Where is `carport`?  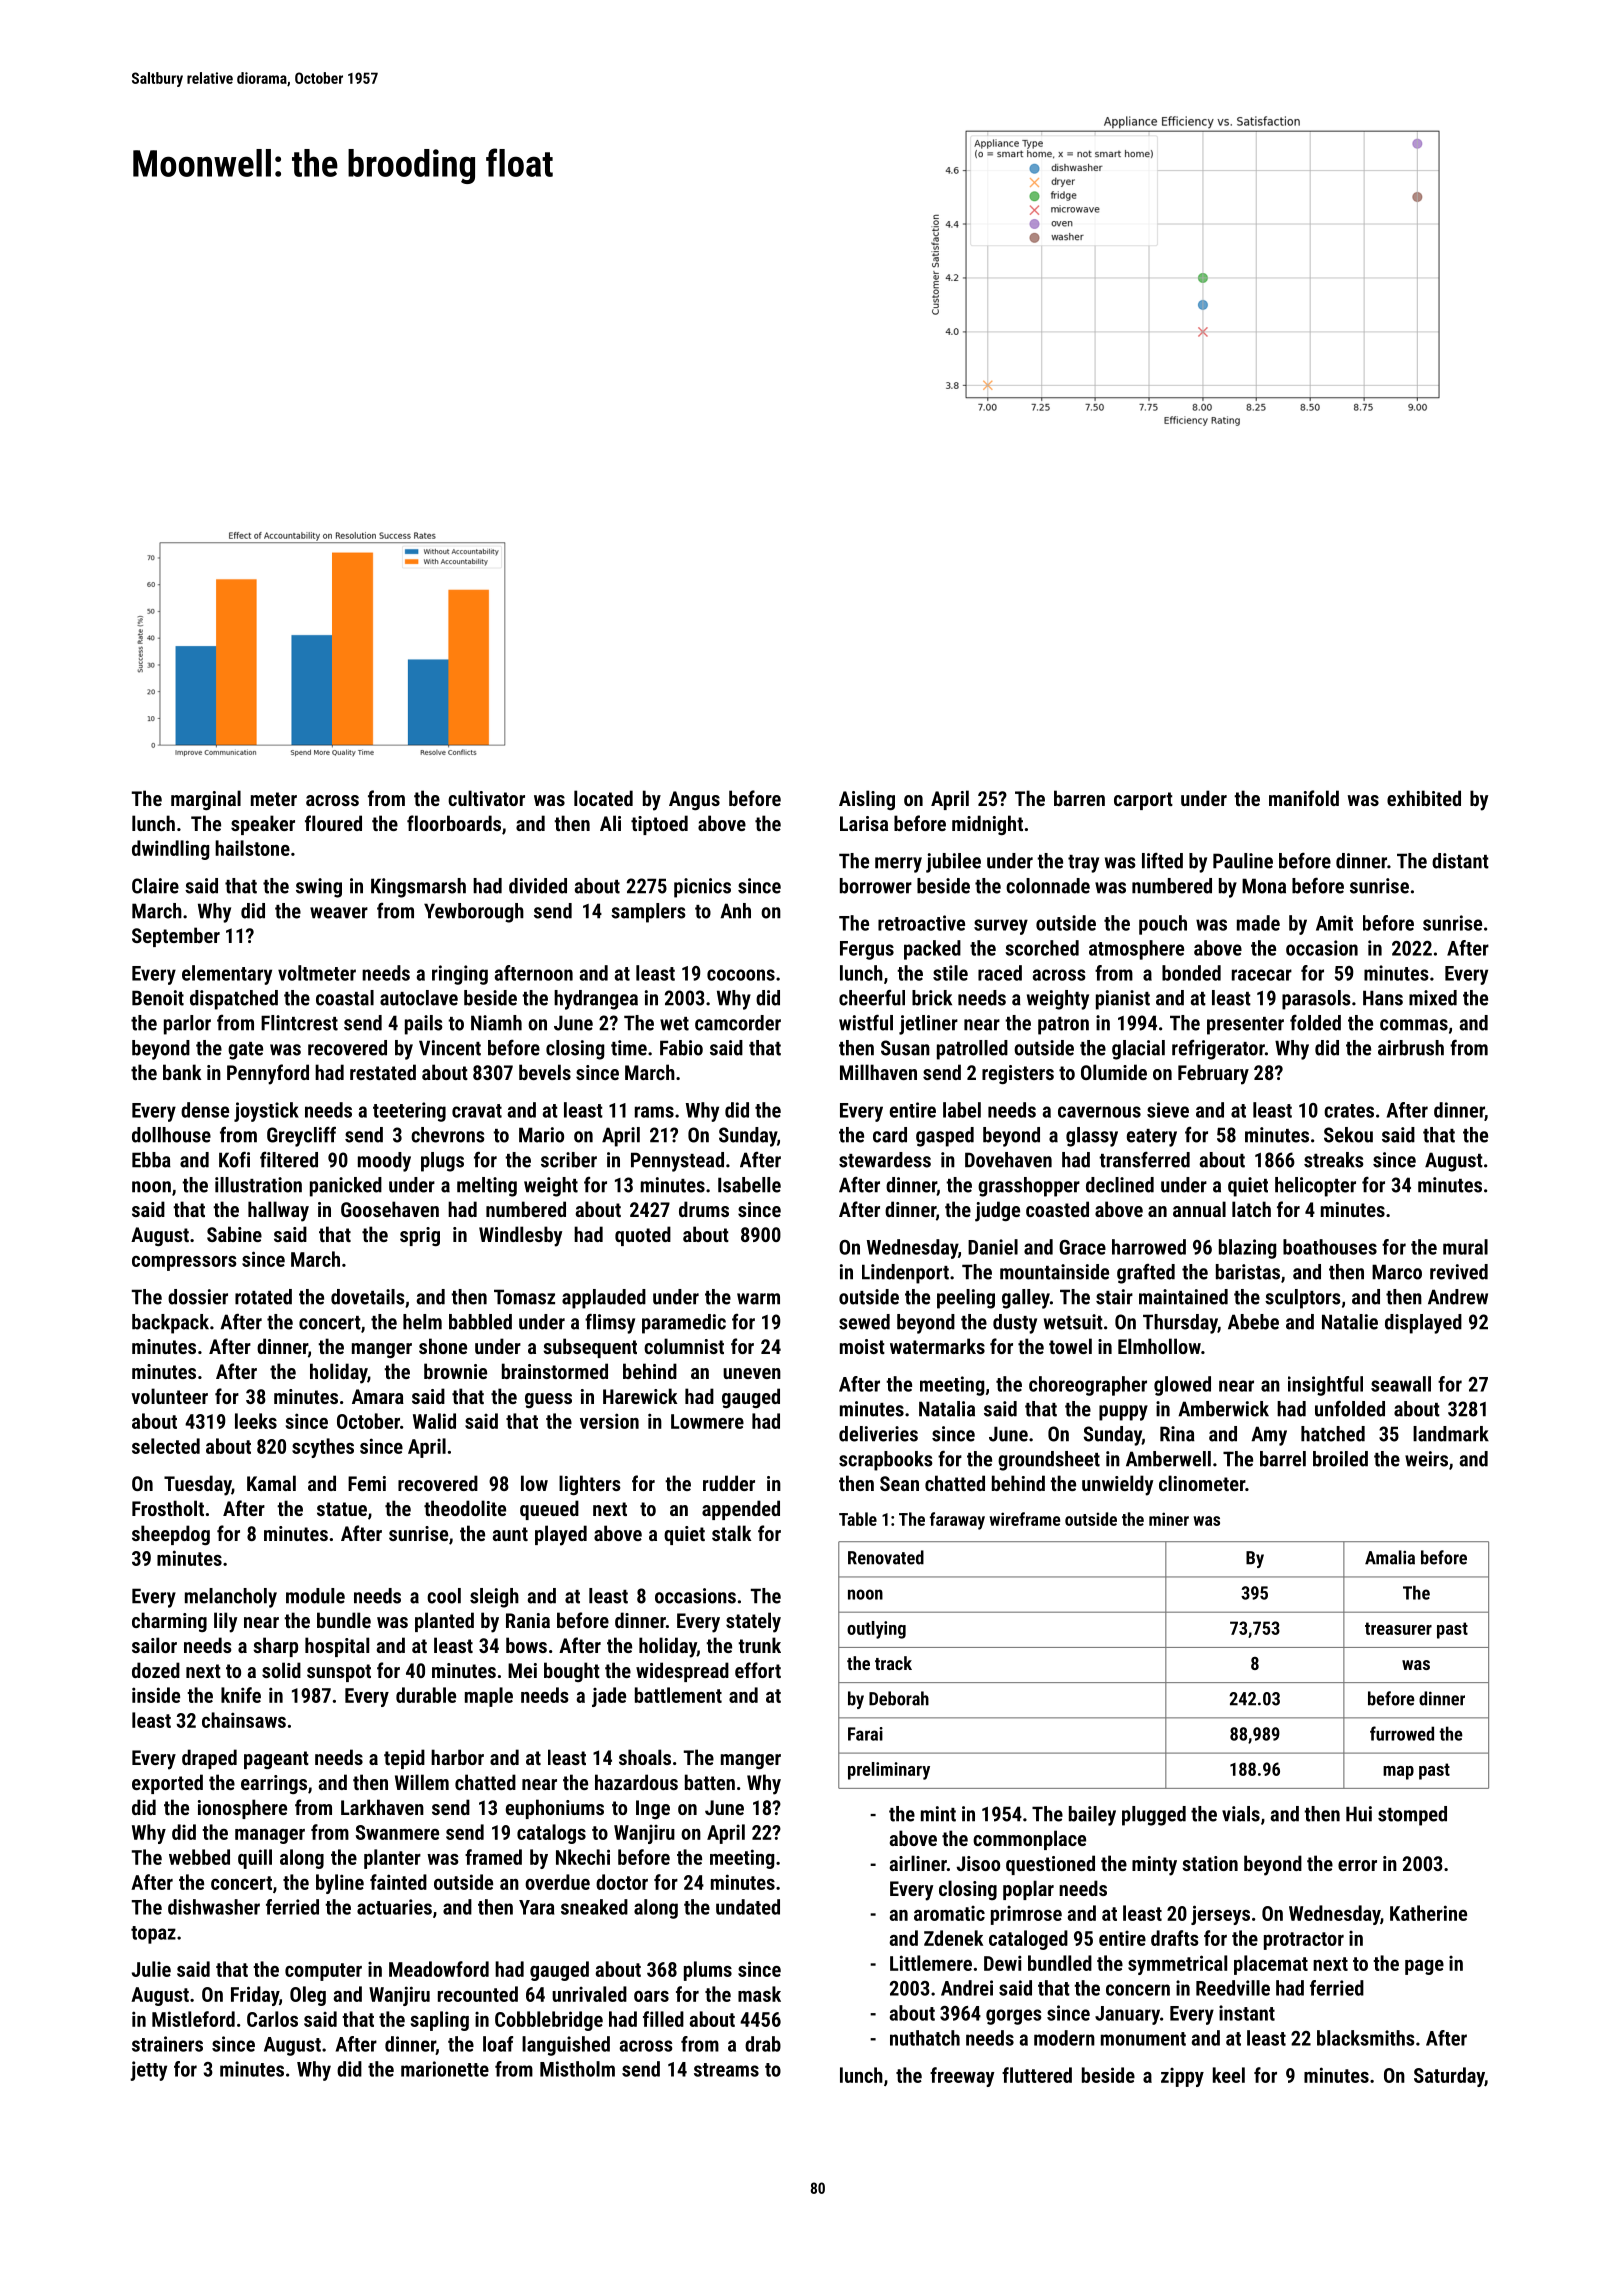
carport is located at coordinates (1143, 801).
